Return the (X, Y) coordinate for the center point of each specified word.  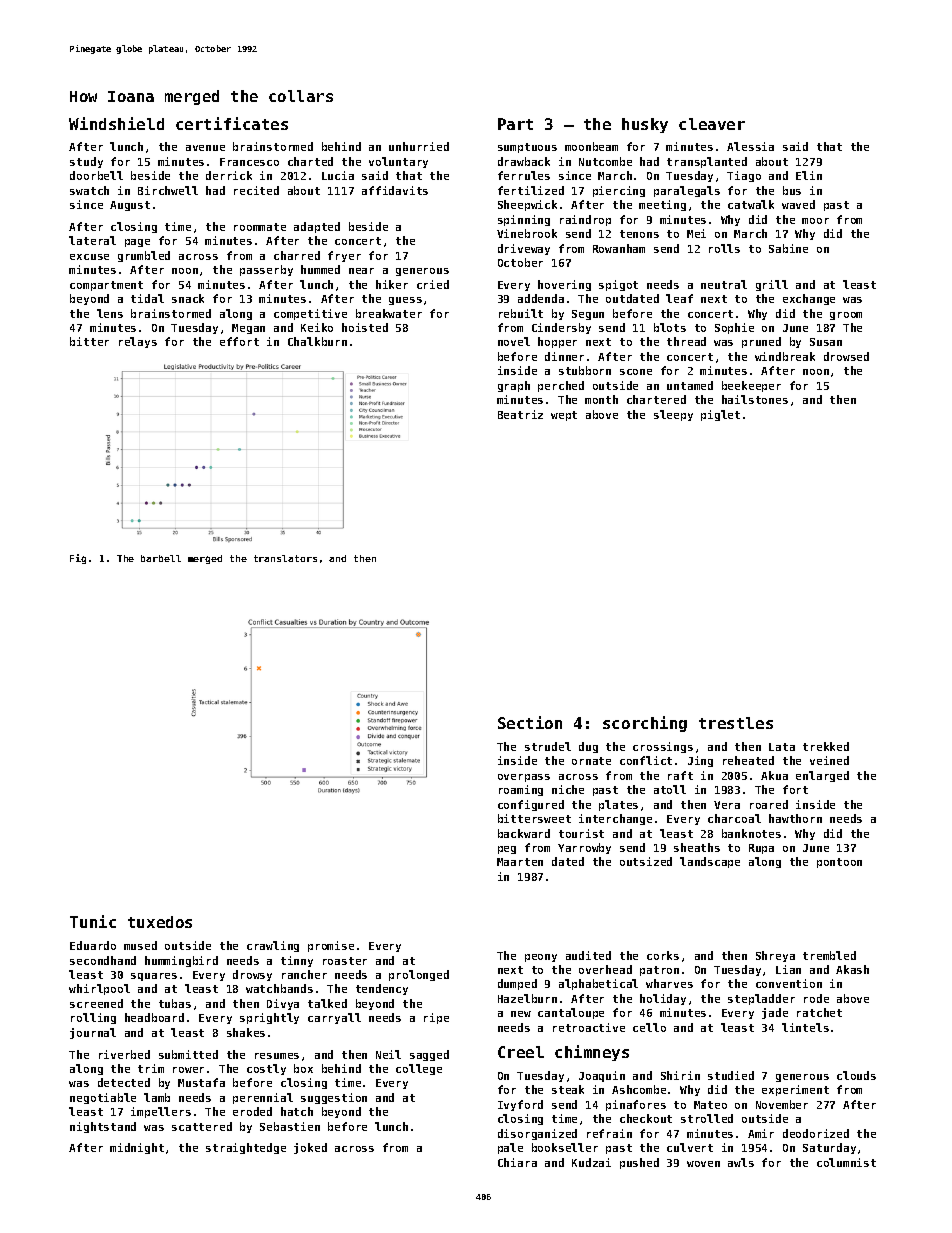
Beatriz (520, 414)
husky (645, 125)
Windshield (116, 123)
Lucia (338, 175)
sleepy (673, 415)
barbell (161, 558)
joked (310, 1148)
